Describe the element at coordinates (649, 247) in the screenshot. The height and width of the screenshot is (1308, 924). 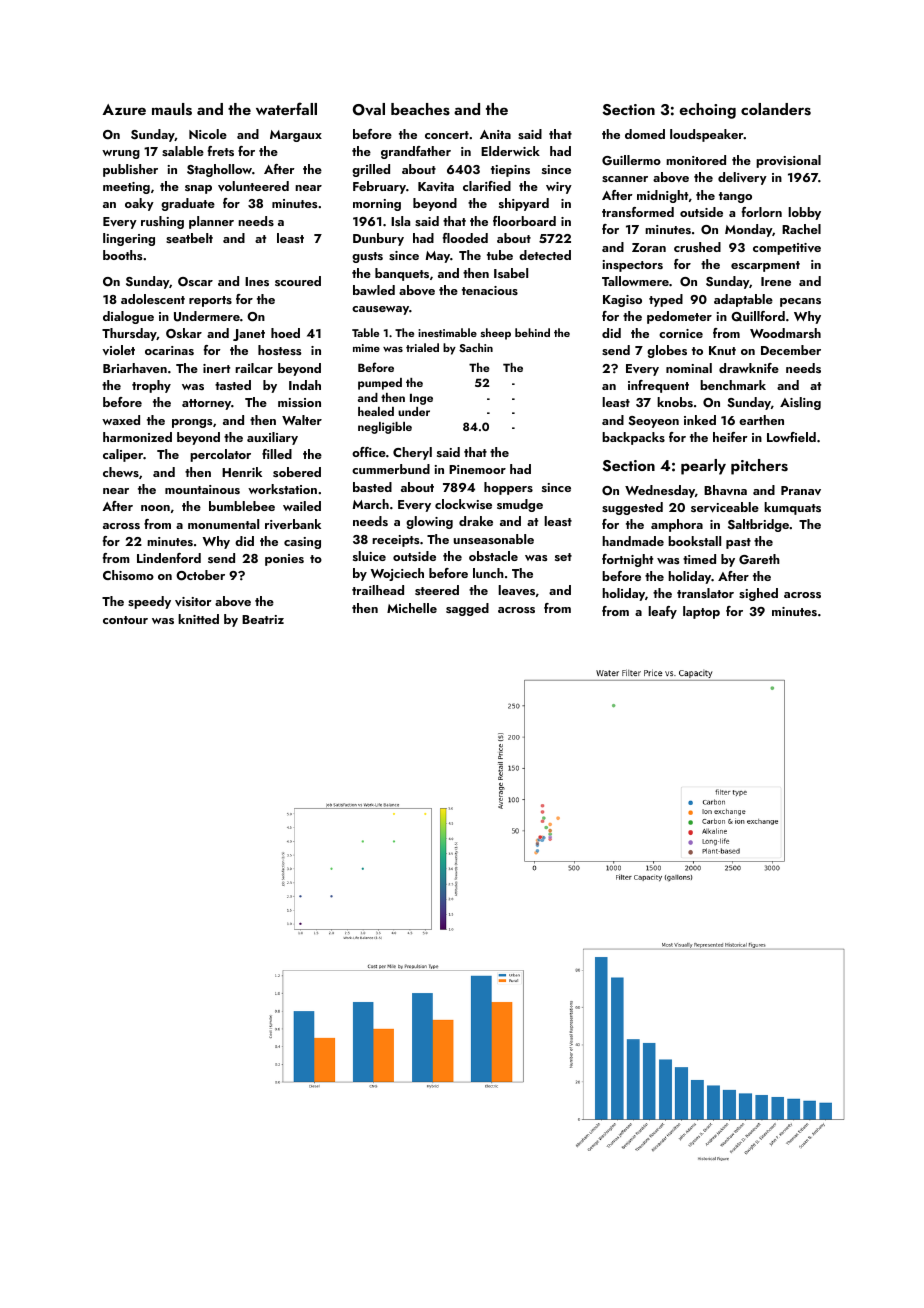
I see `Zoran` at that location.
